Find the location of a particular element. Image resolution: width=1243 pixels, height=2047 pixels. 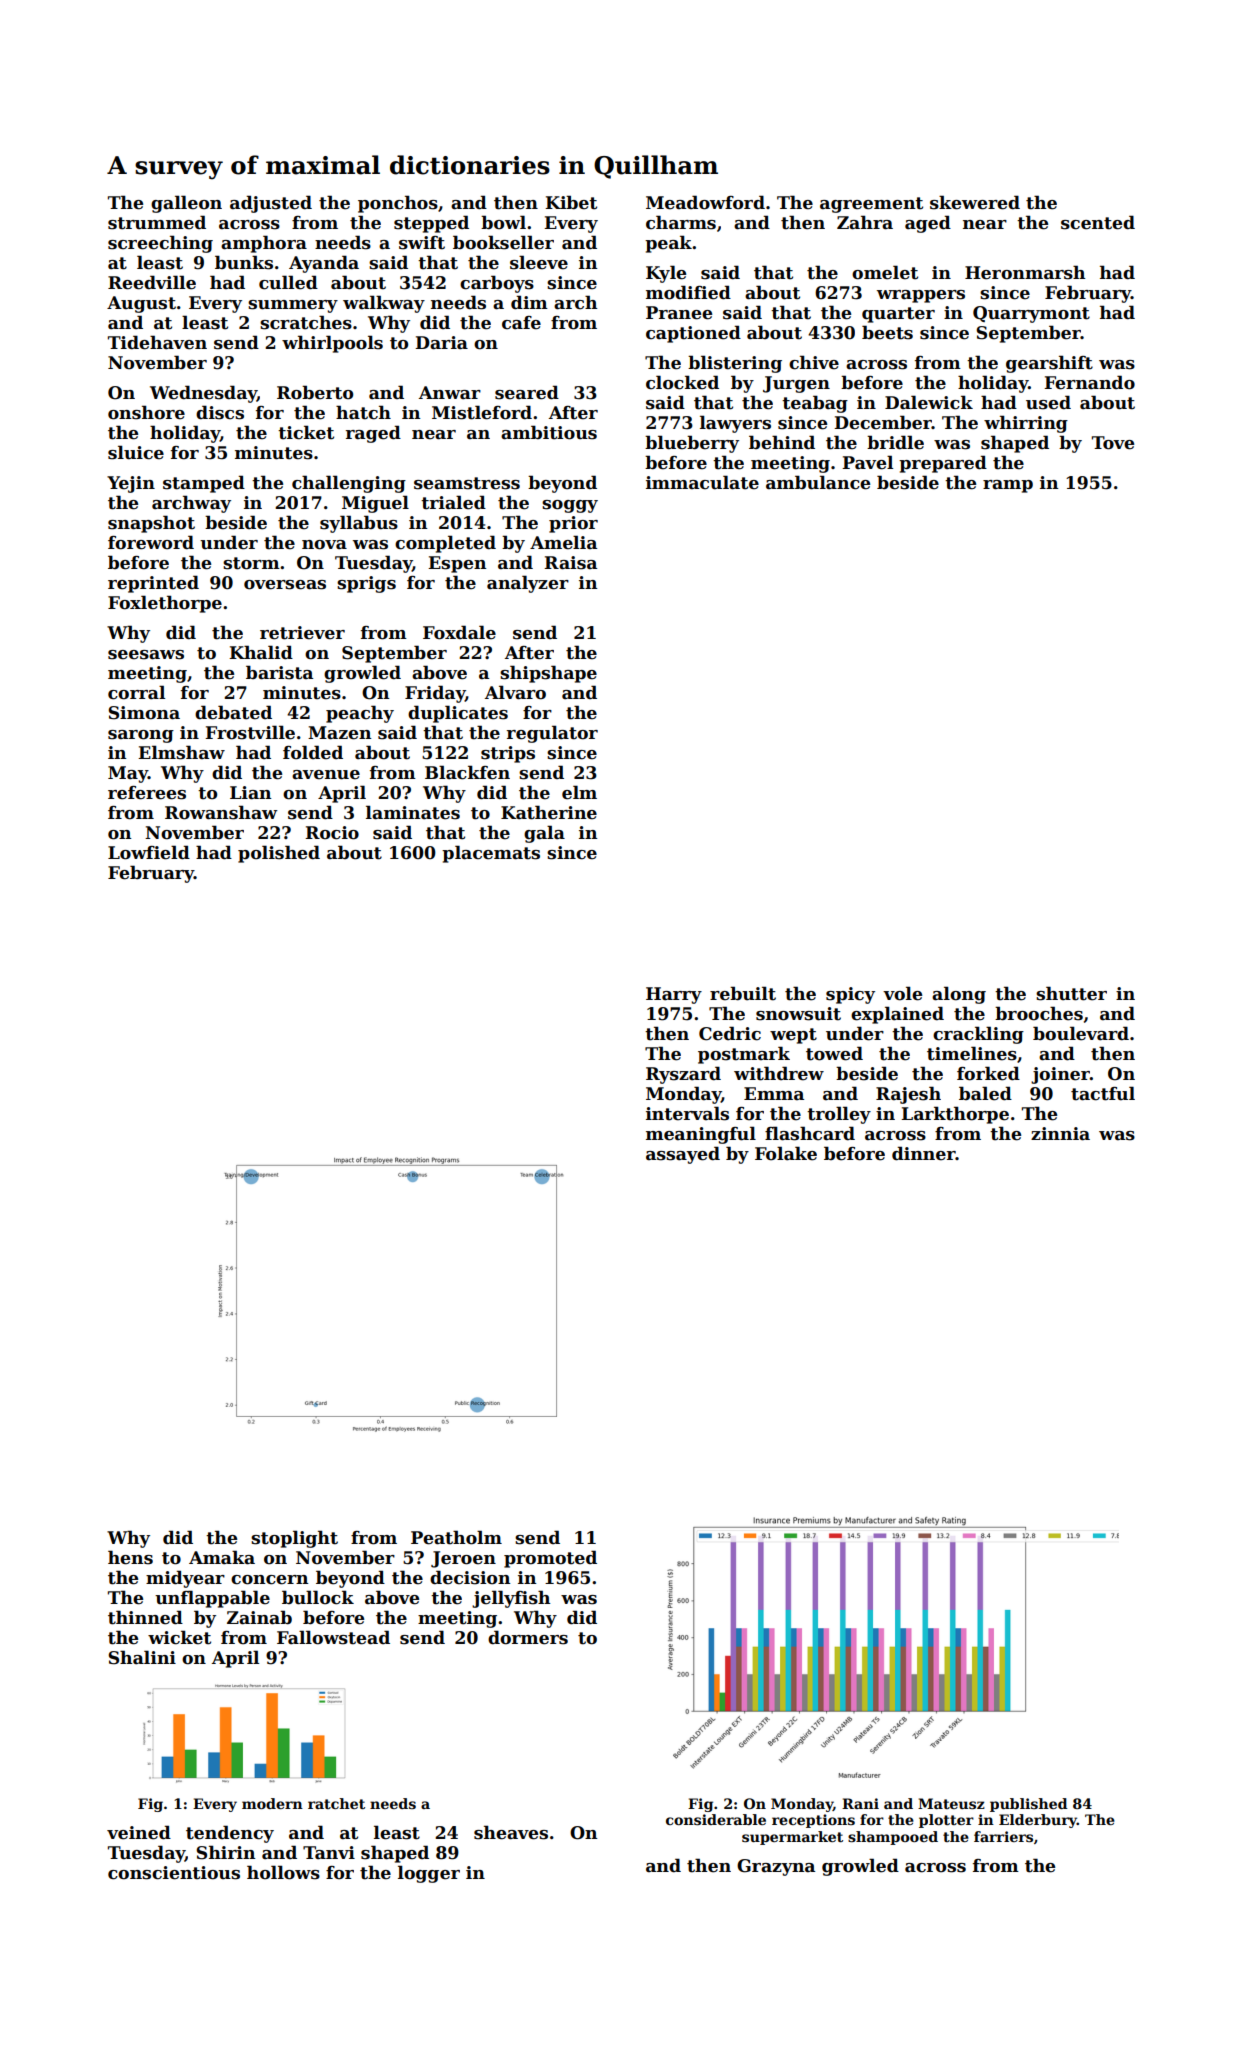

summery is located at coordinates (293, 306).
